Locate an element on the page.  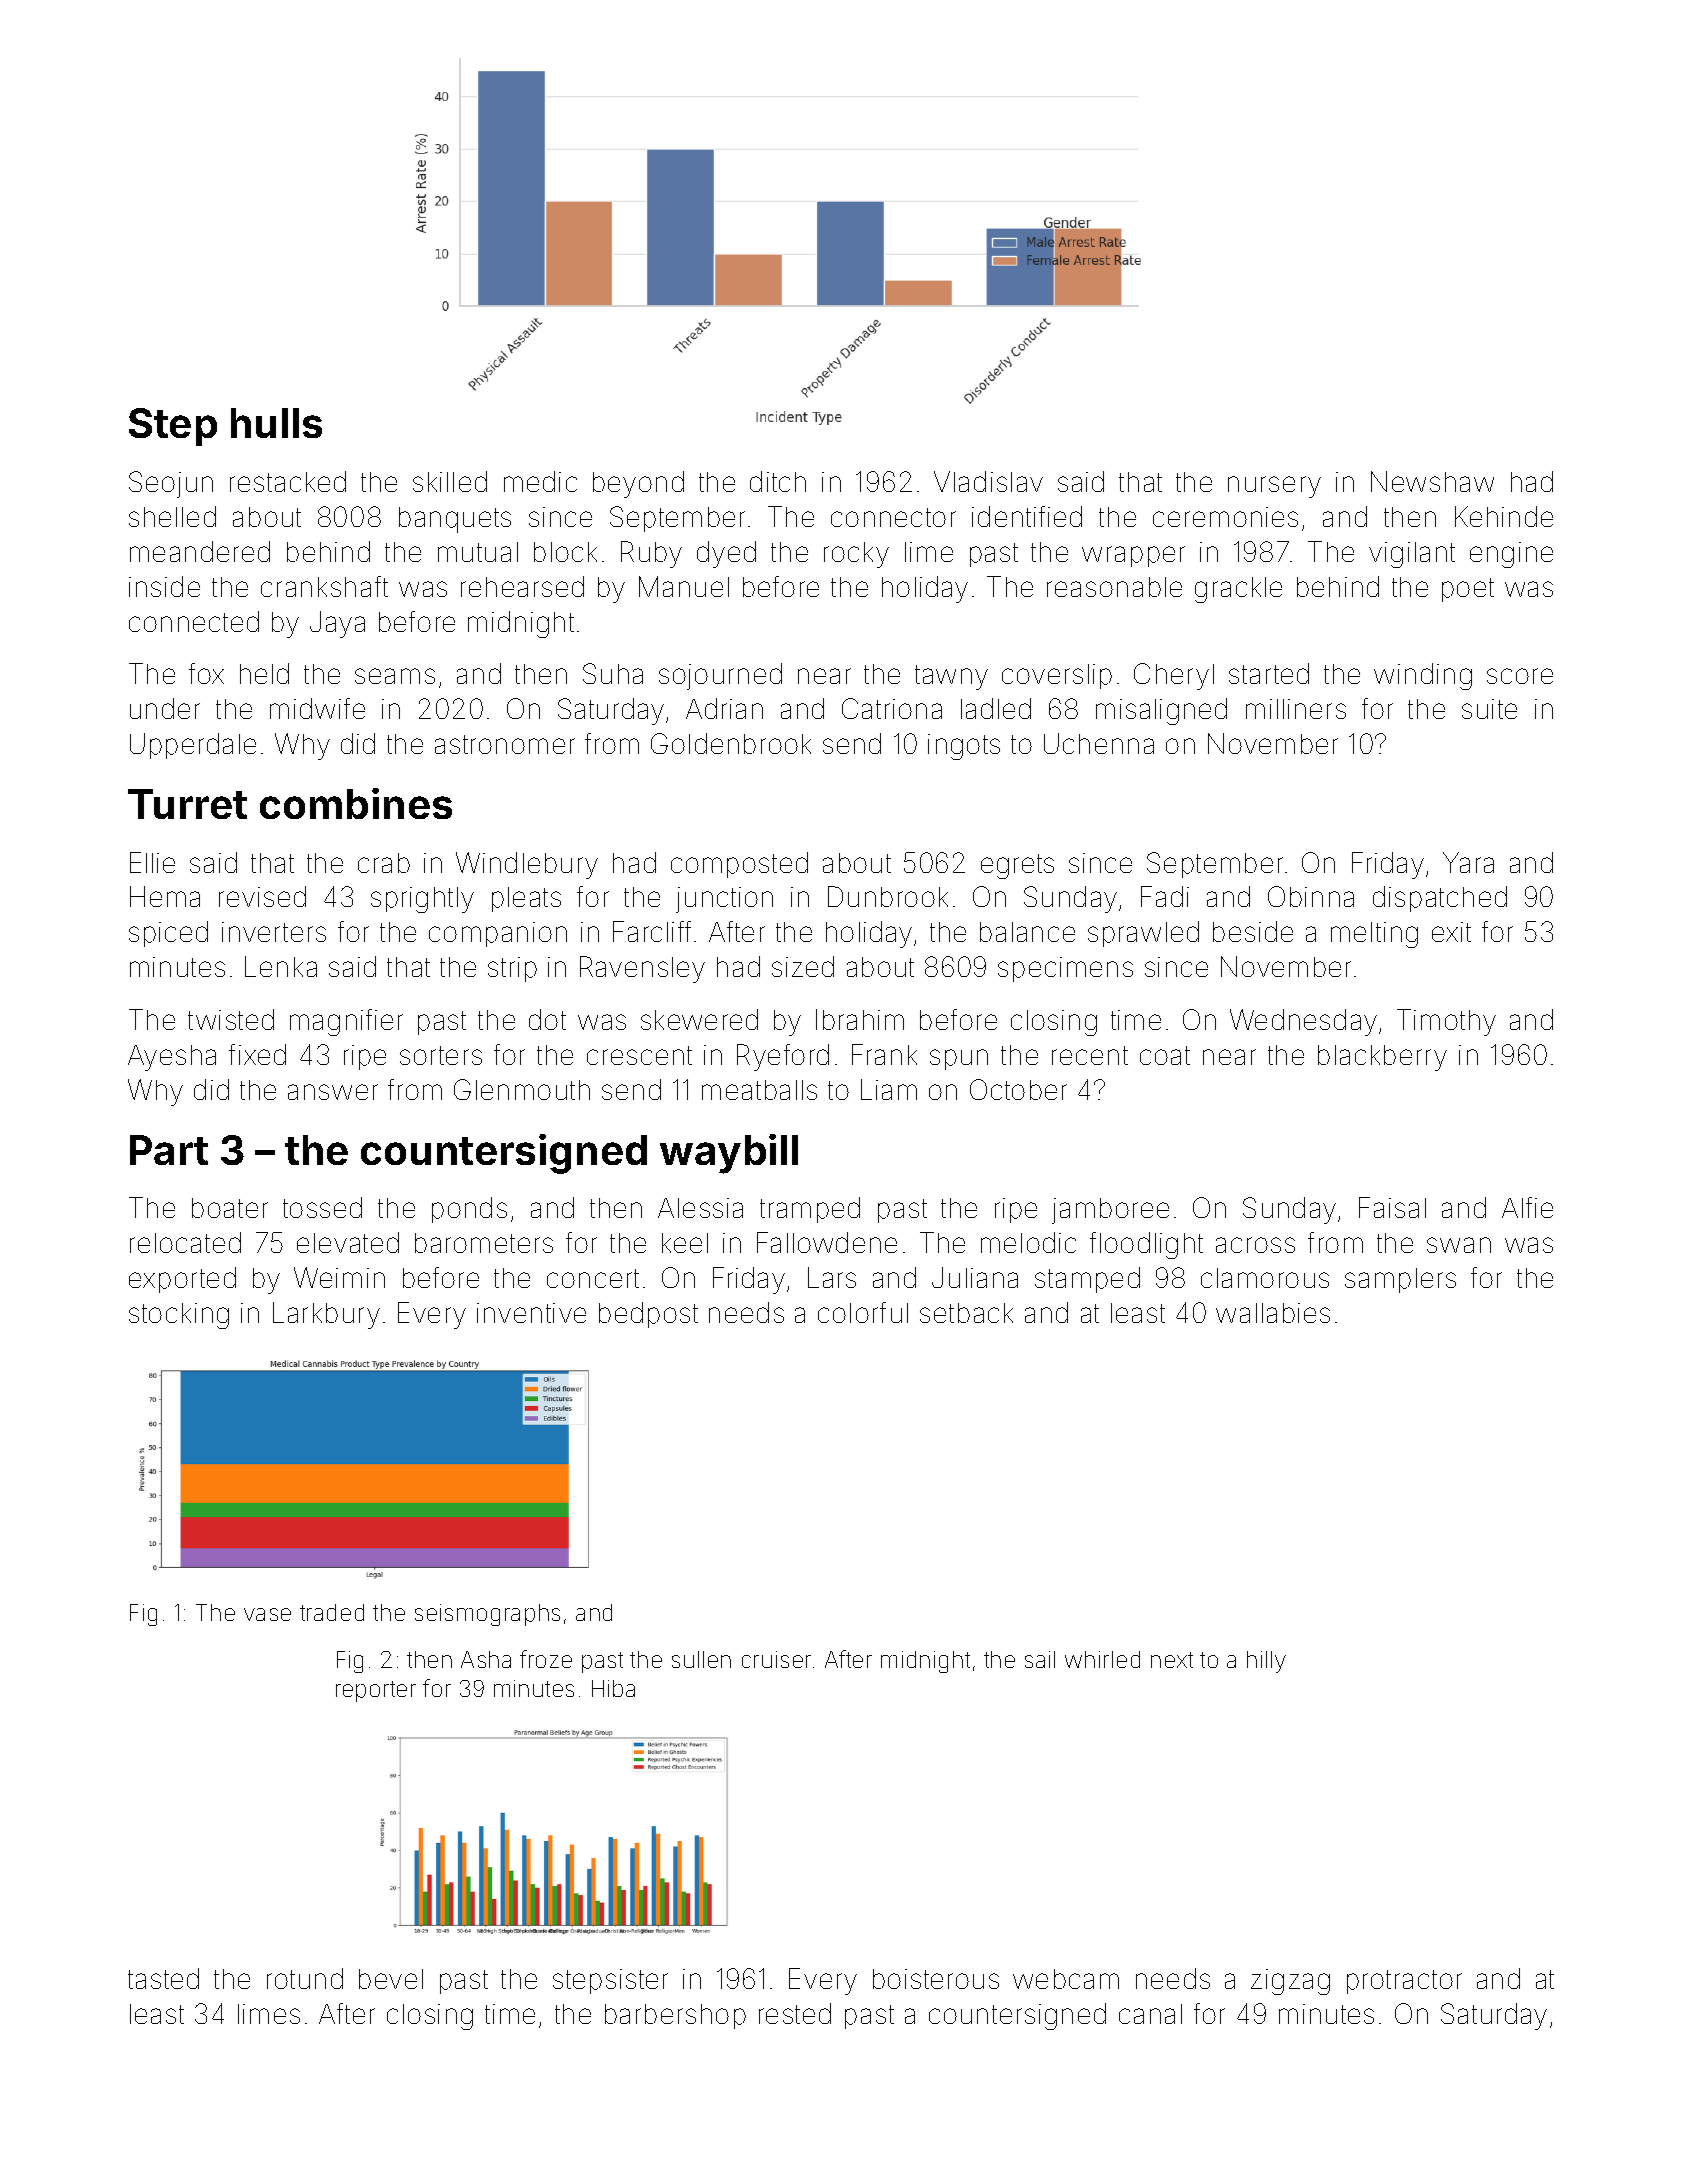
rested is located at coordinates (795, 2013).
